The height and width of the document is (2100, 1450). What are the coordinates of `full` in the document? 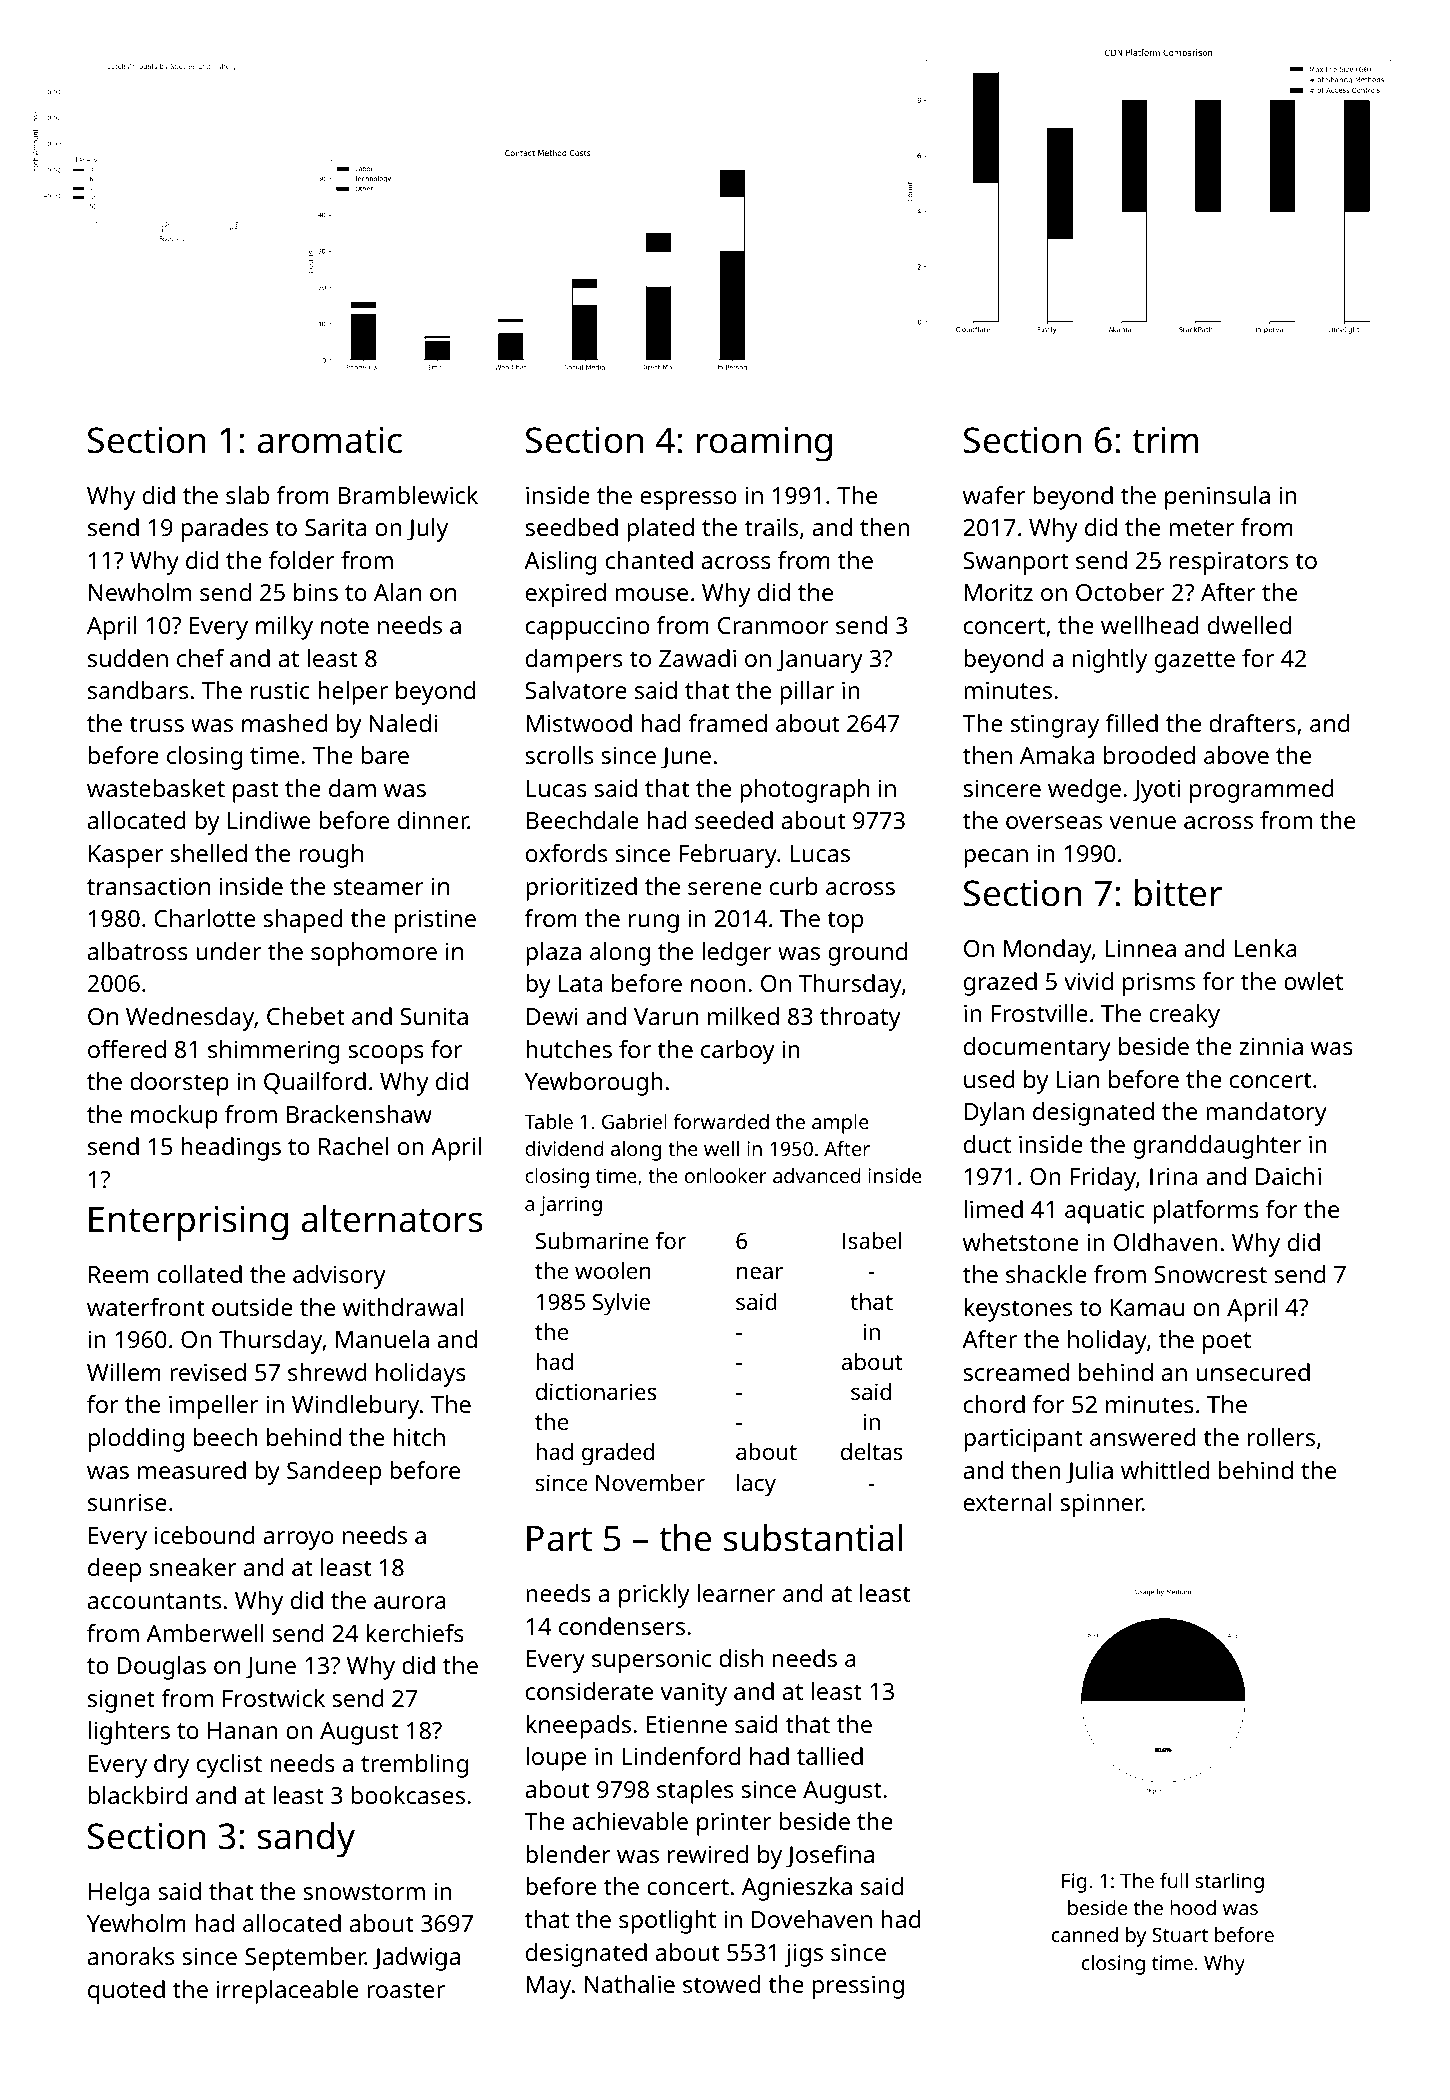 It's located at (1174, 1880).
